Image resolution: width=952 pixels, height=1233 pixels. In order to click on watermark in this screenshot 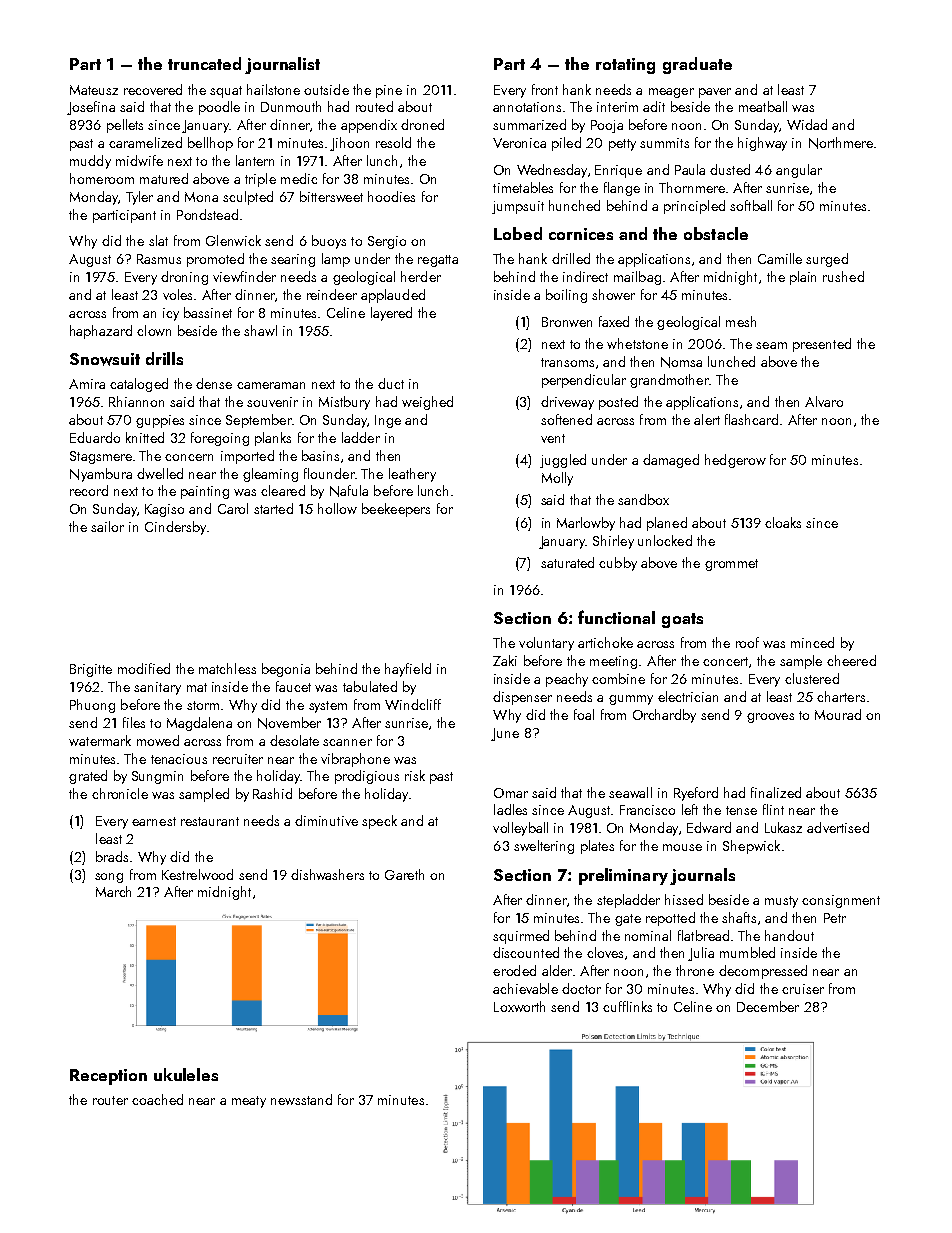, I will do `click(100, 740)`.
